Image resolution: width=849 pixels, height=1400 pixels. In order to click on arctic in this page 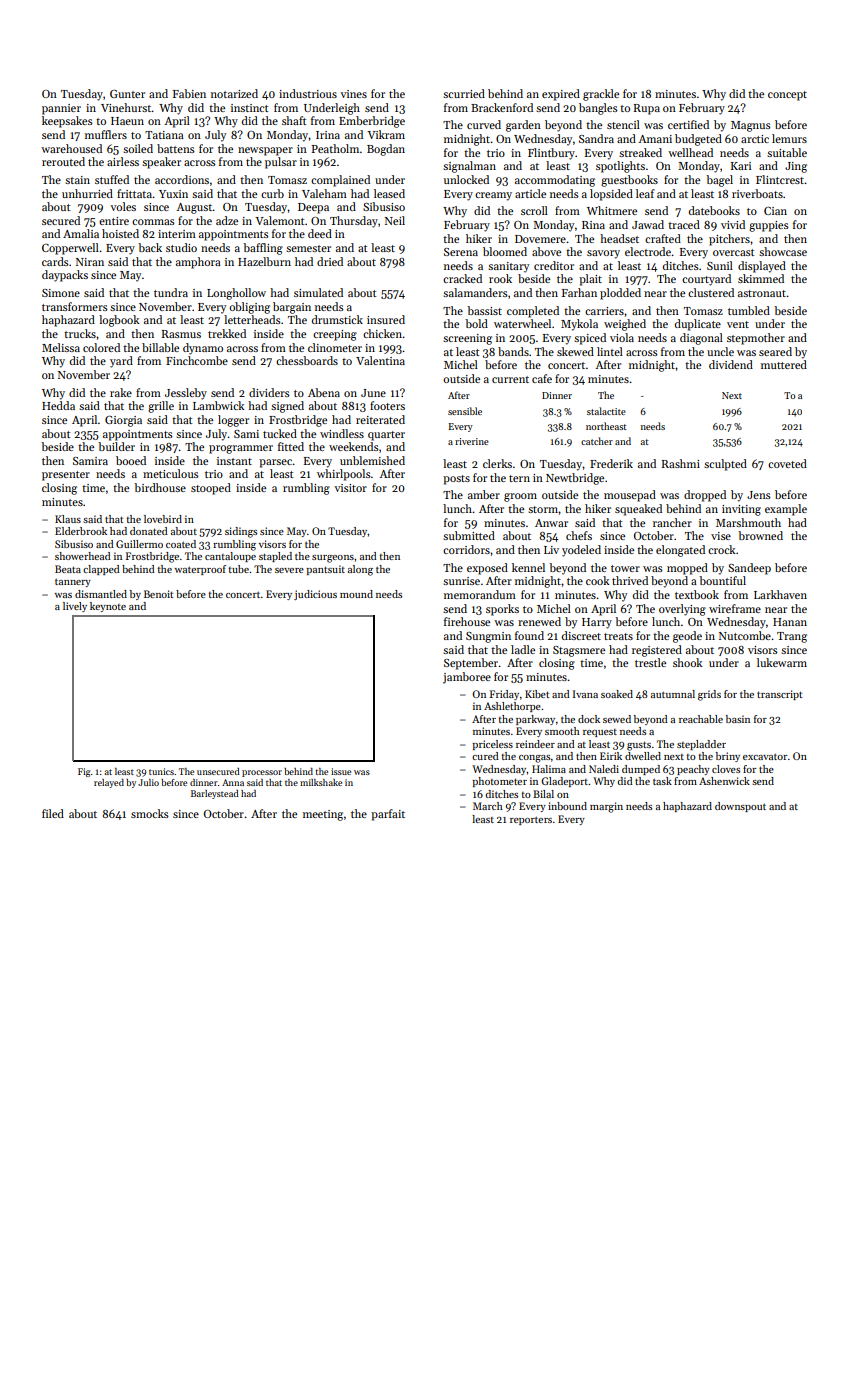, I will do `click(755, 139)`.
